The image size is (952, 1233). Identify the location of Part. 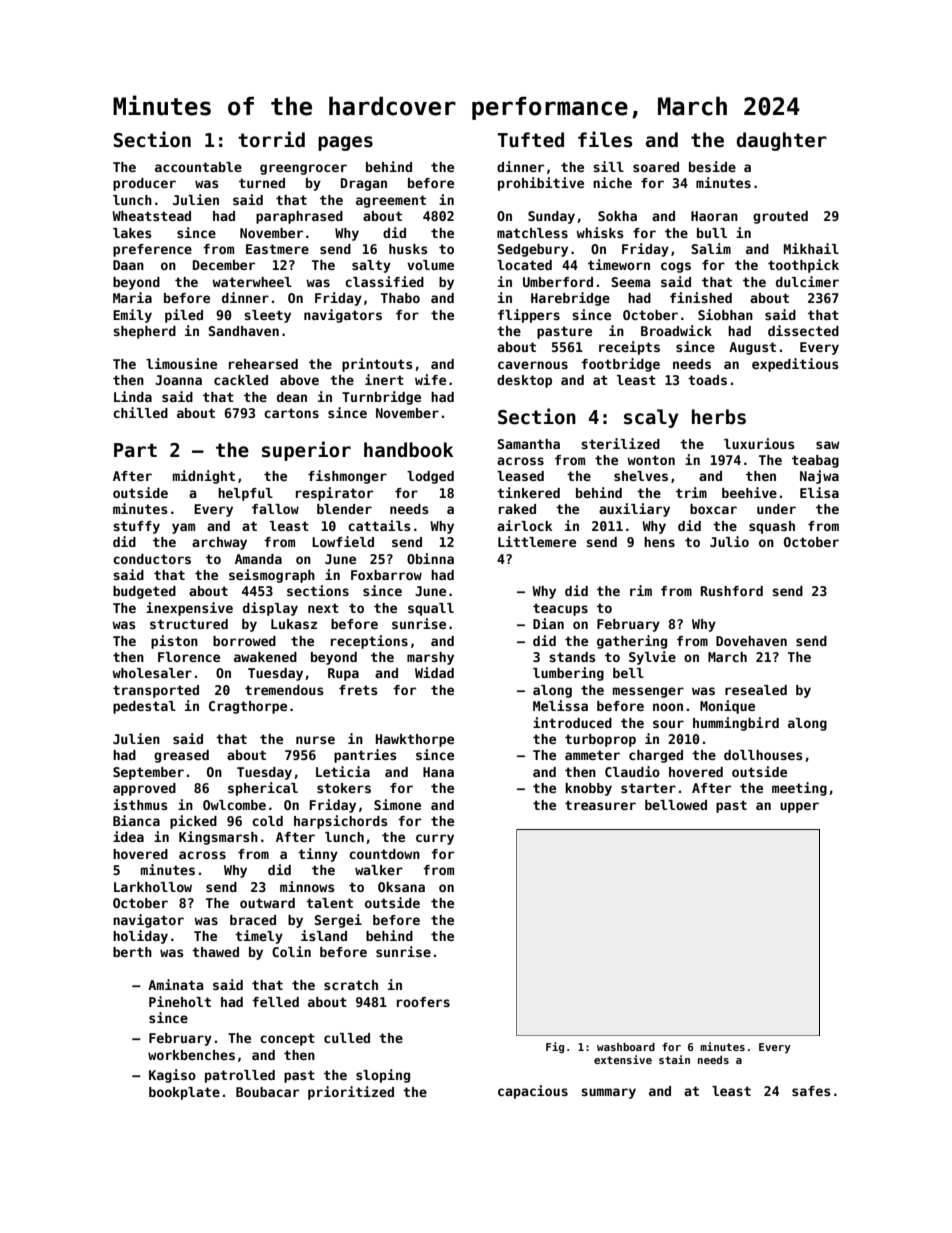
(135, 450).
